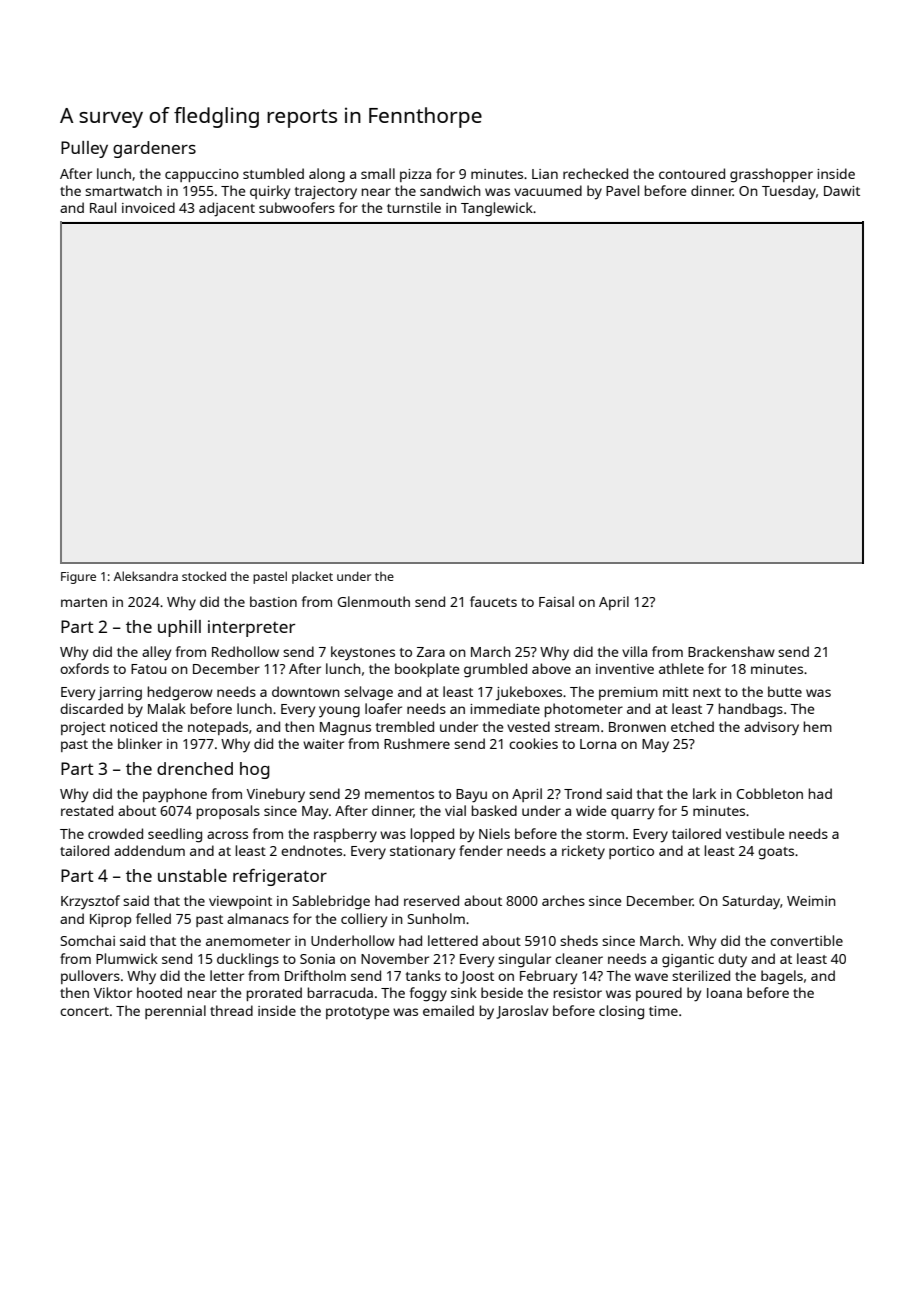  Describe the element at coordinates (621, 1012) in the document. I see `closing` at that location.
